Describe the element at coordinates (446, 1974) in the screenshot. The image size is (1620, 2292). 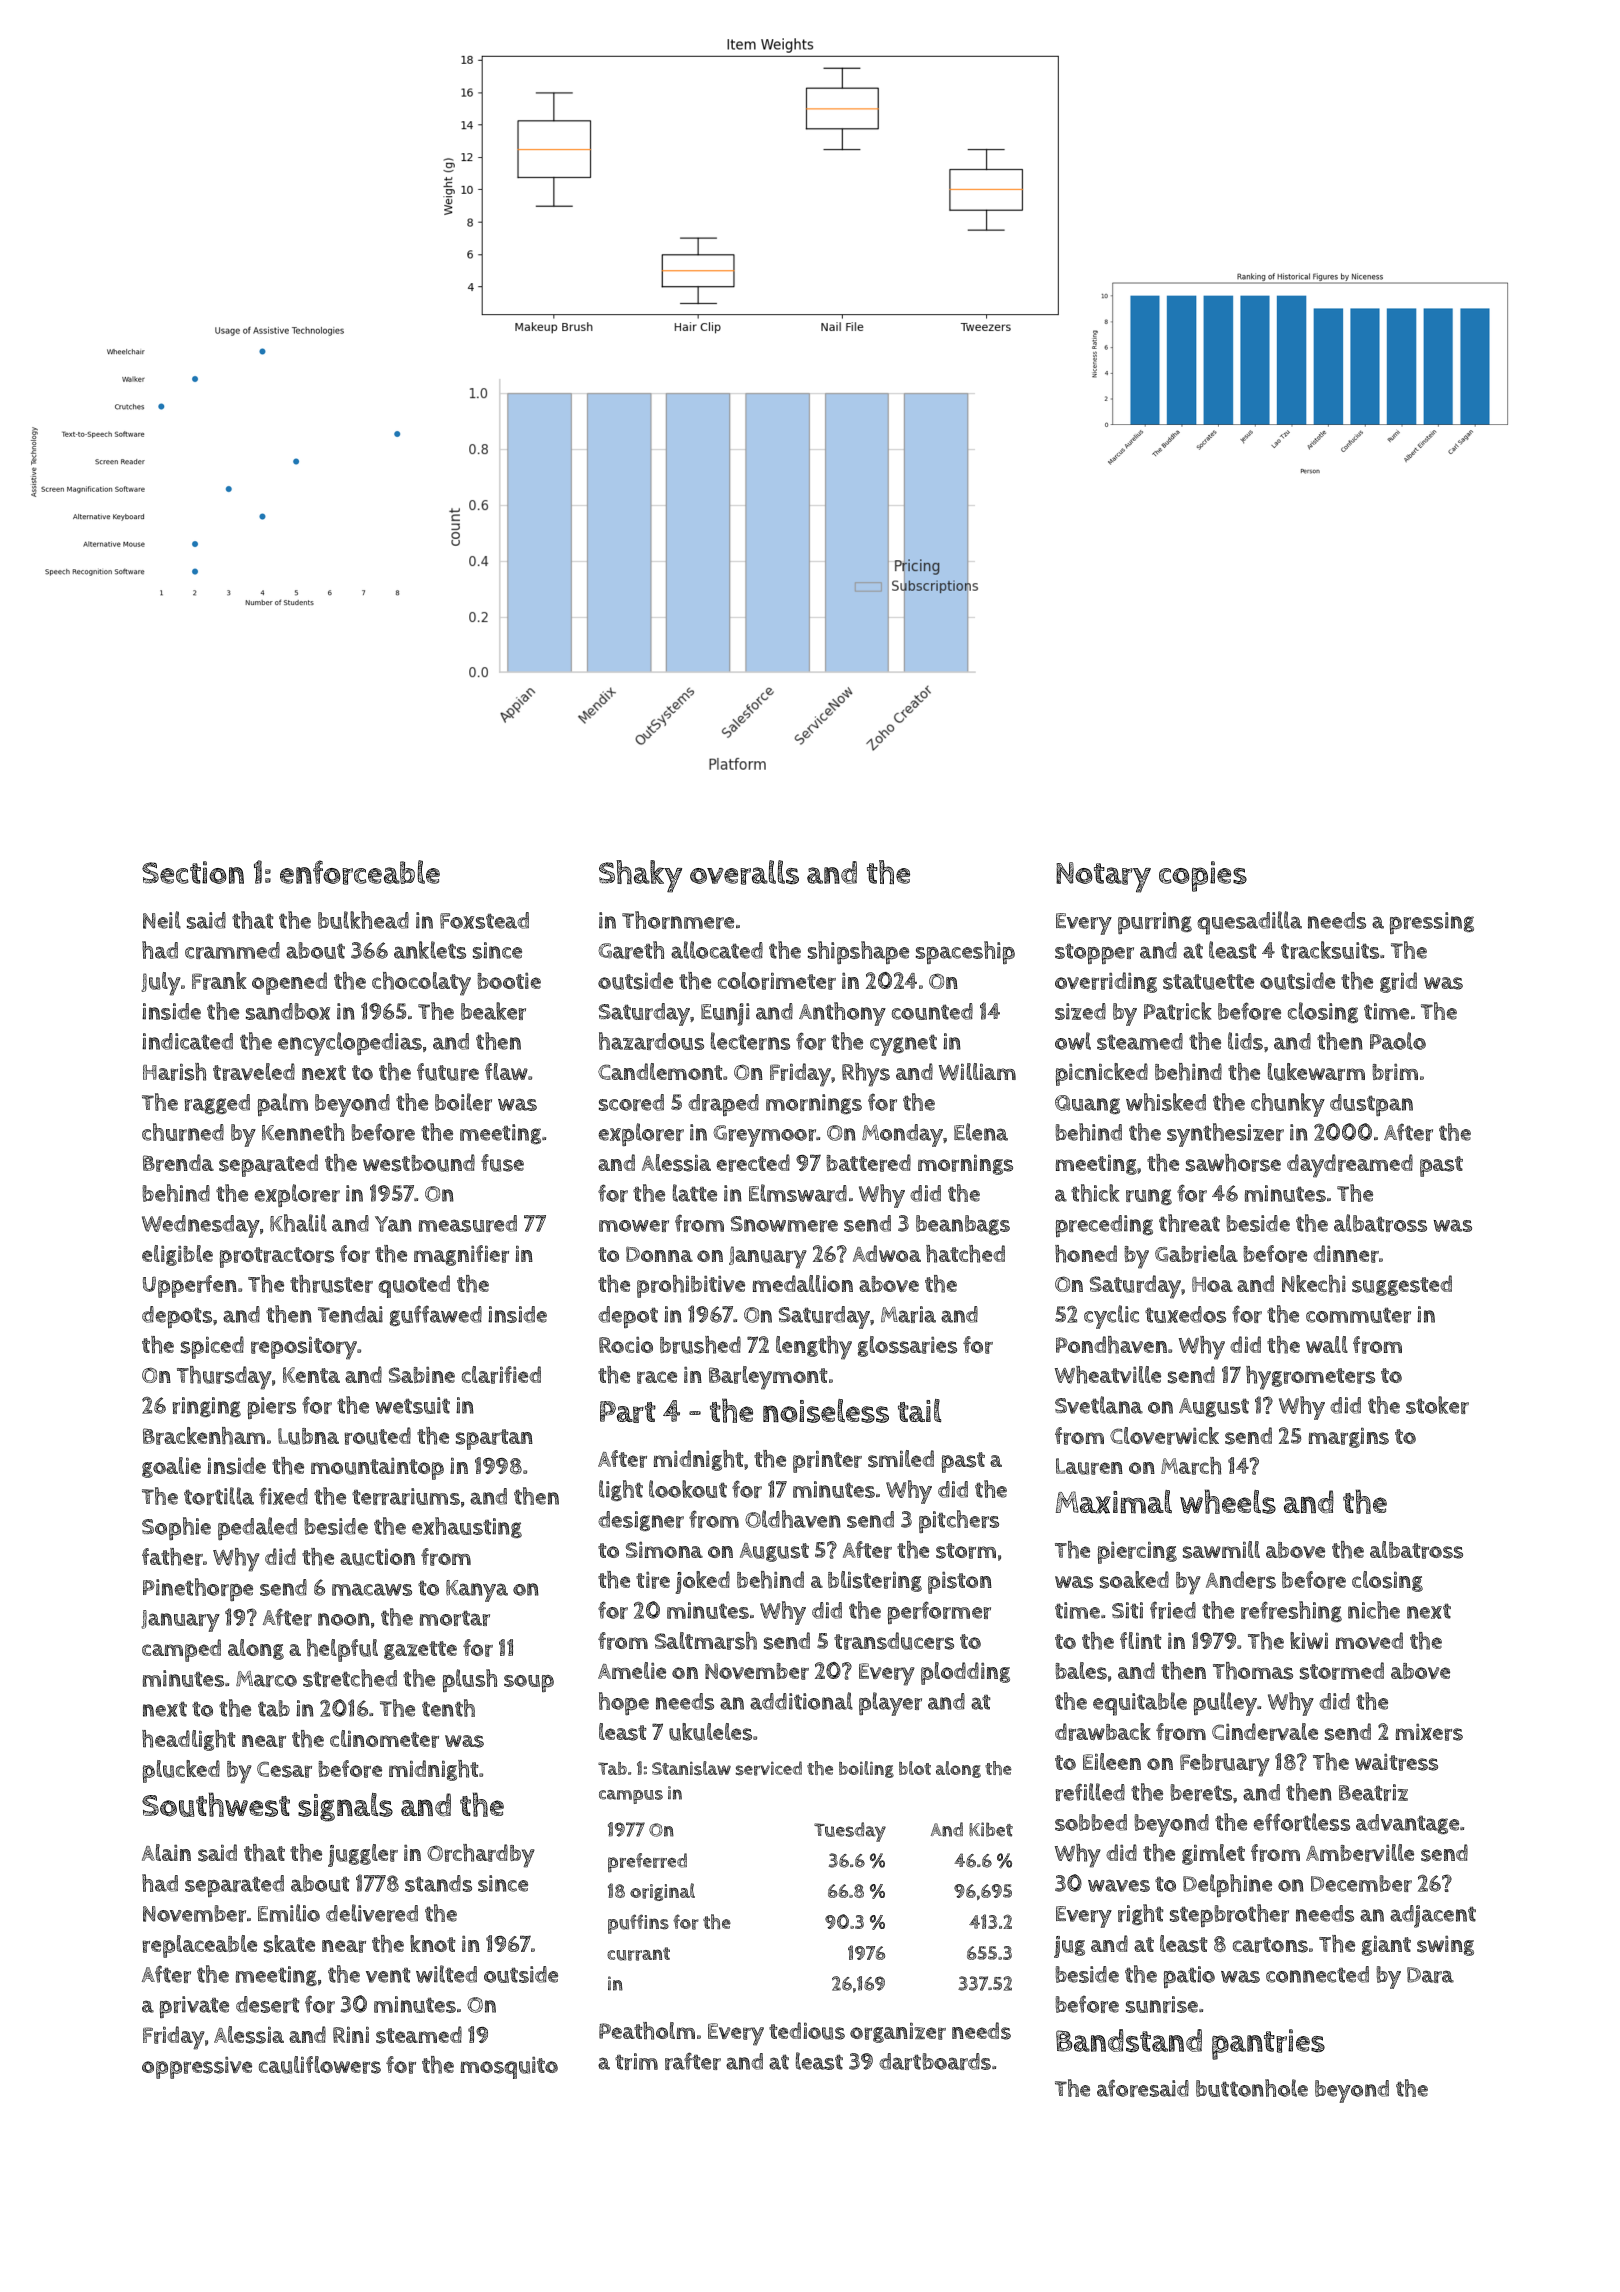
I see `wilted` at that location.
